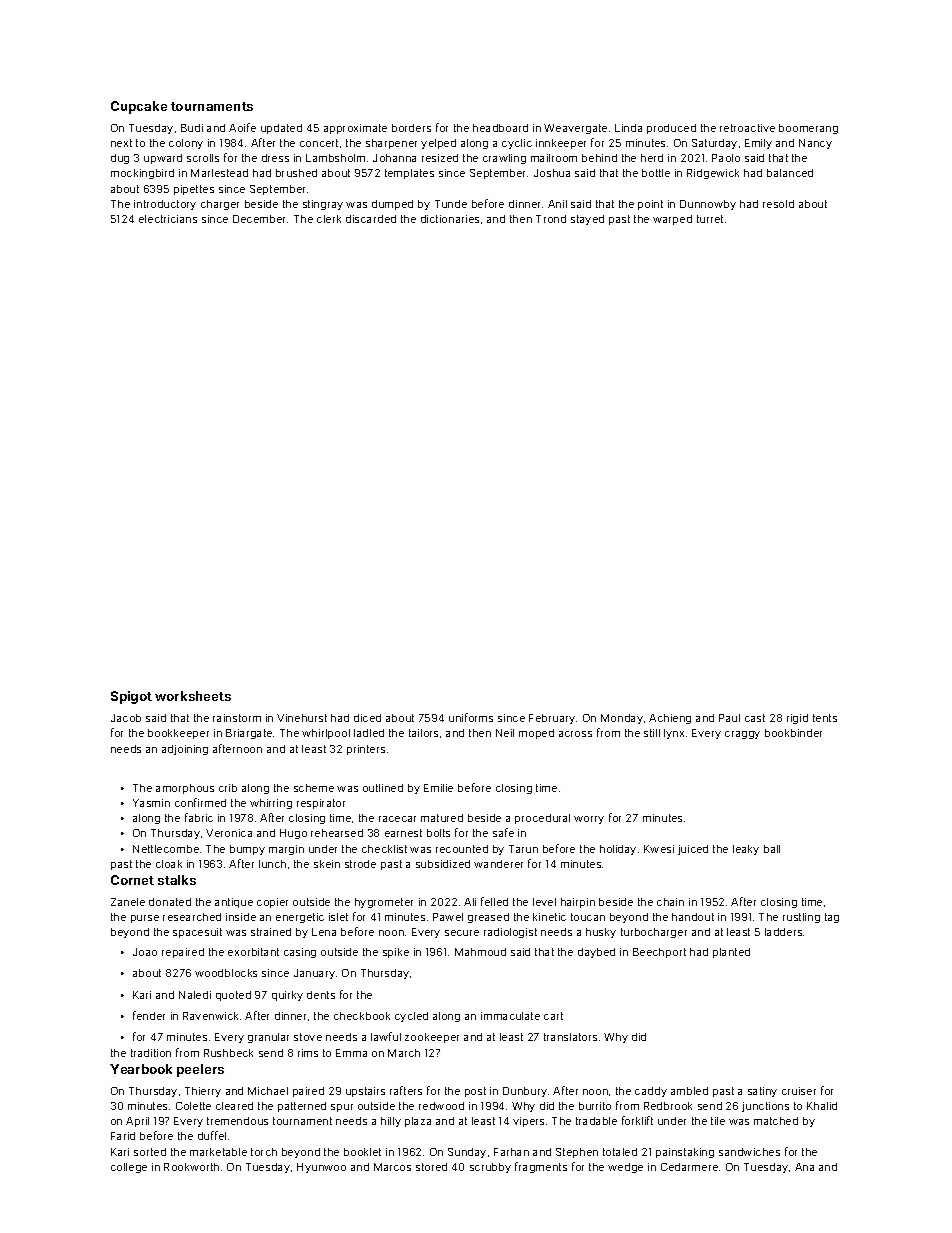  Describe the element at coordinates (234, 1106) in the screenshot. I see `cleared` at that location.
